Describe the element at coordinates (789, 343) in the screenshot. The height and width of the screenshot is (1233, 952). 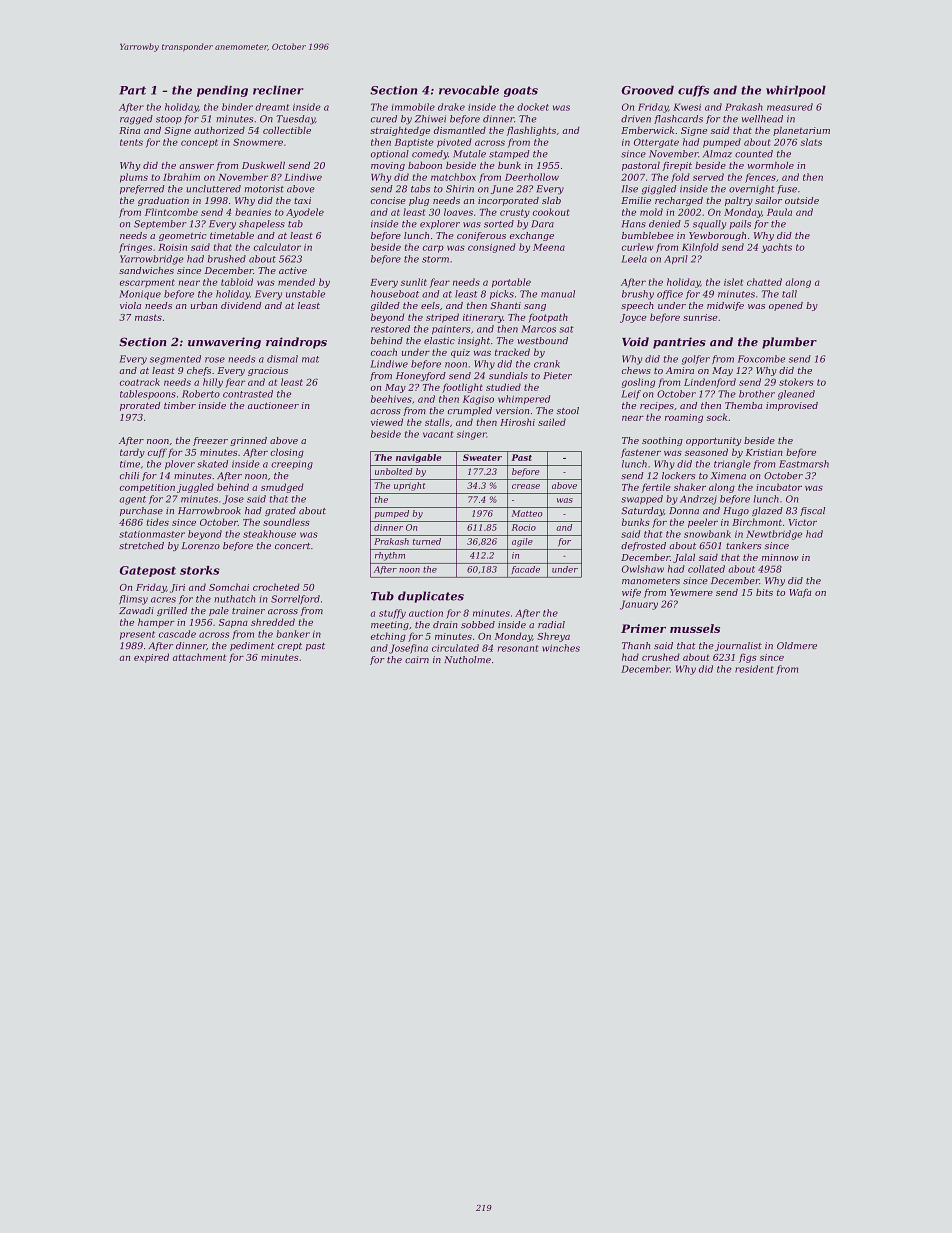
I see `plumber` at that location.
